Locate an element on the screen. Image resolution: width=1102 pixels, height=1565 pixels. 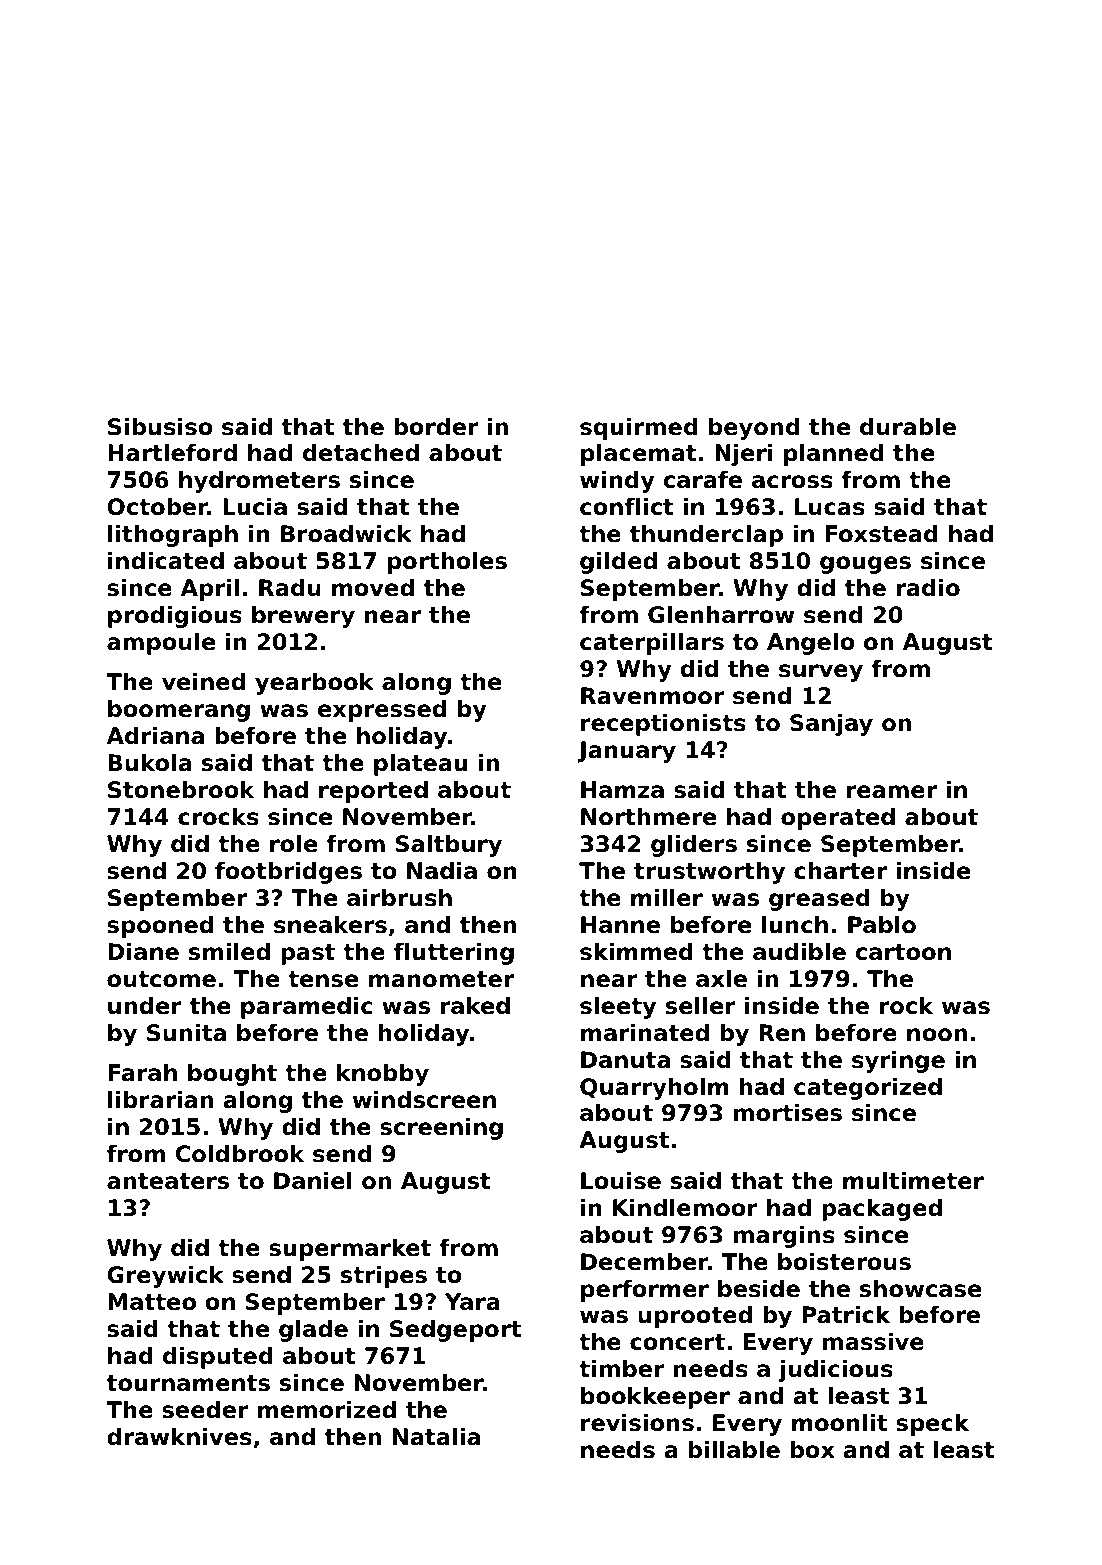
expressed is located at coordinates (382, 711).
